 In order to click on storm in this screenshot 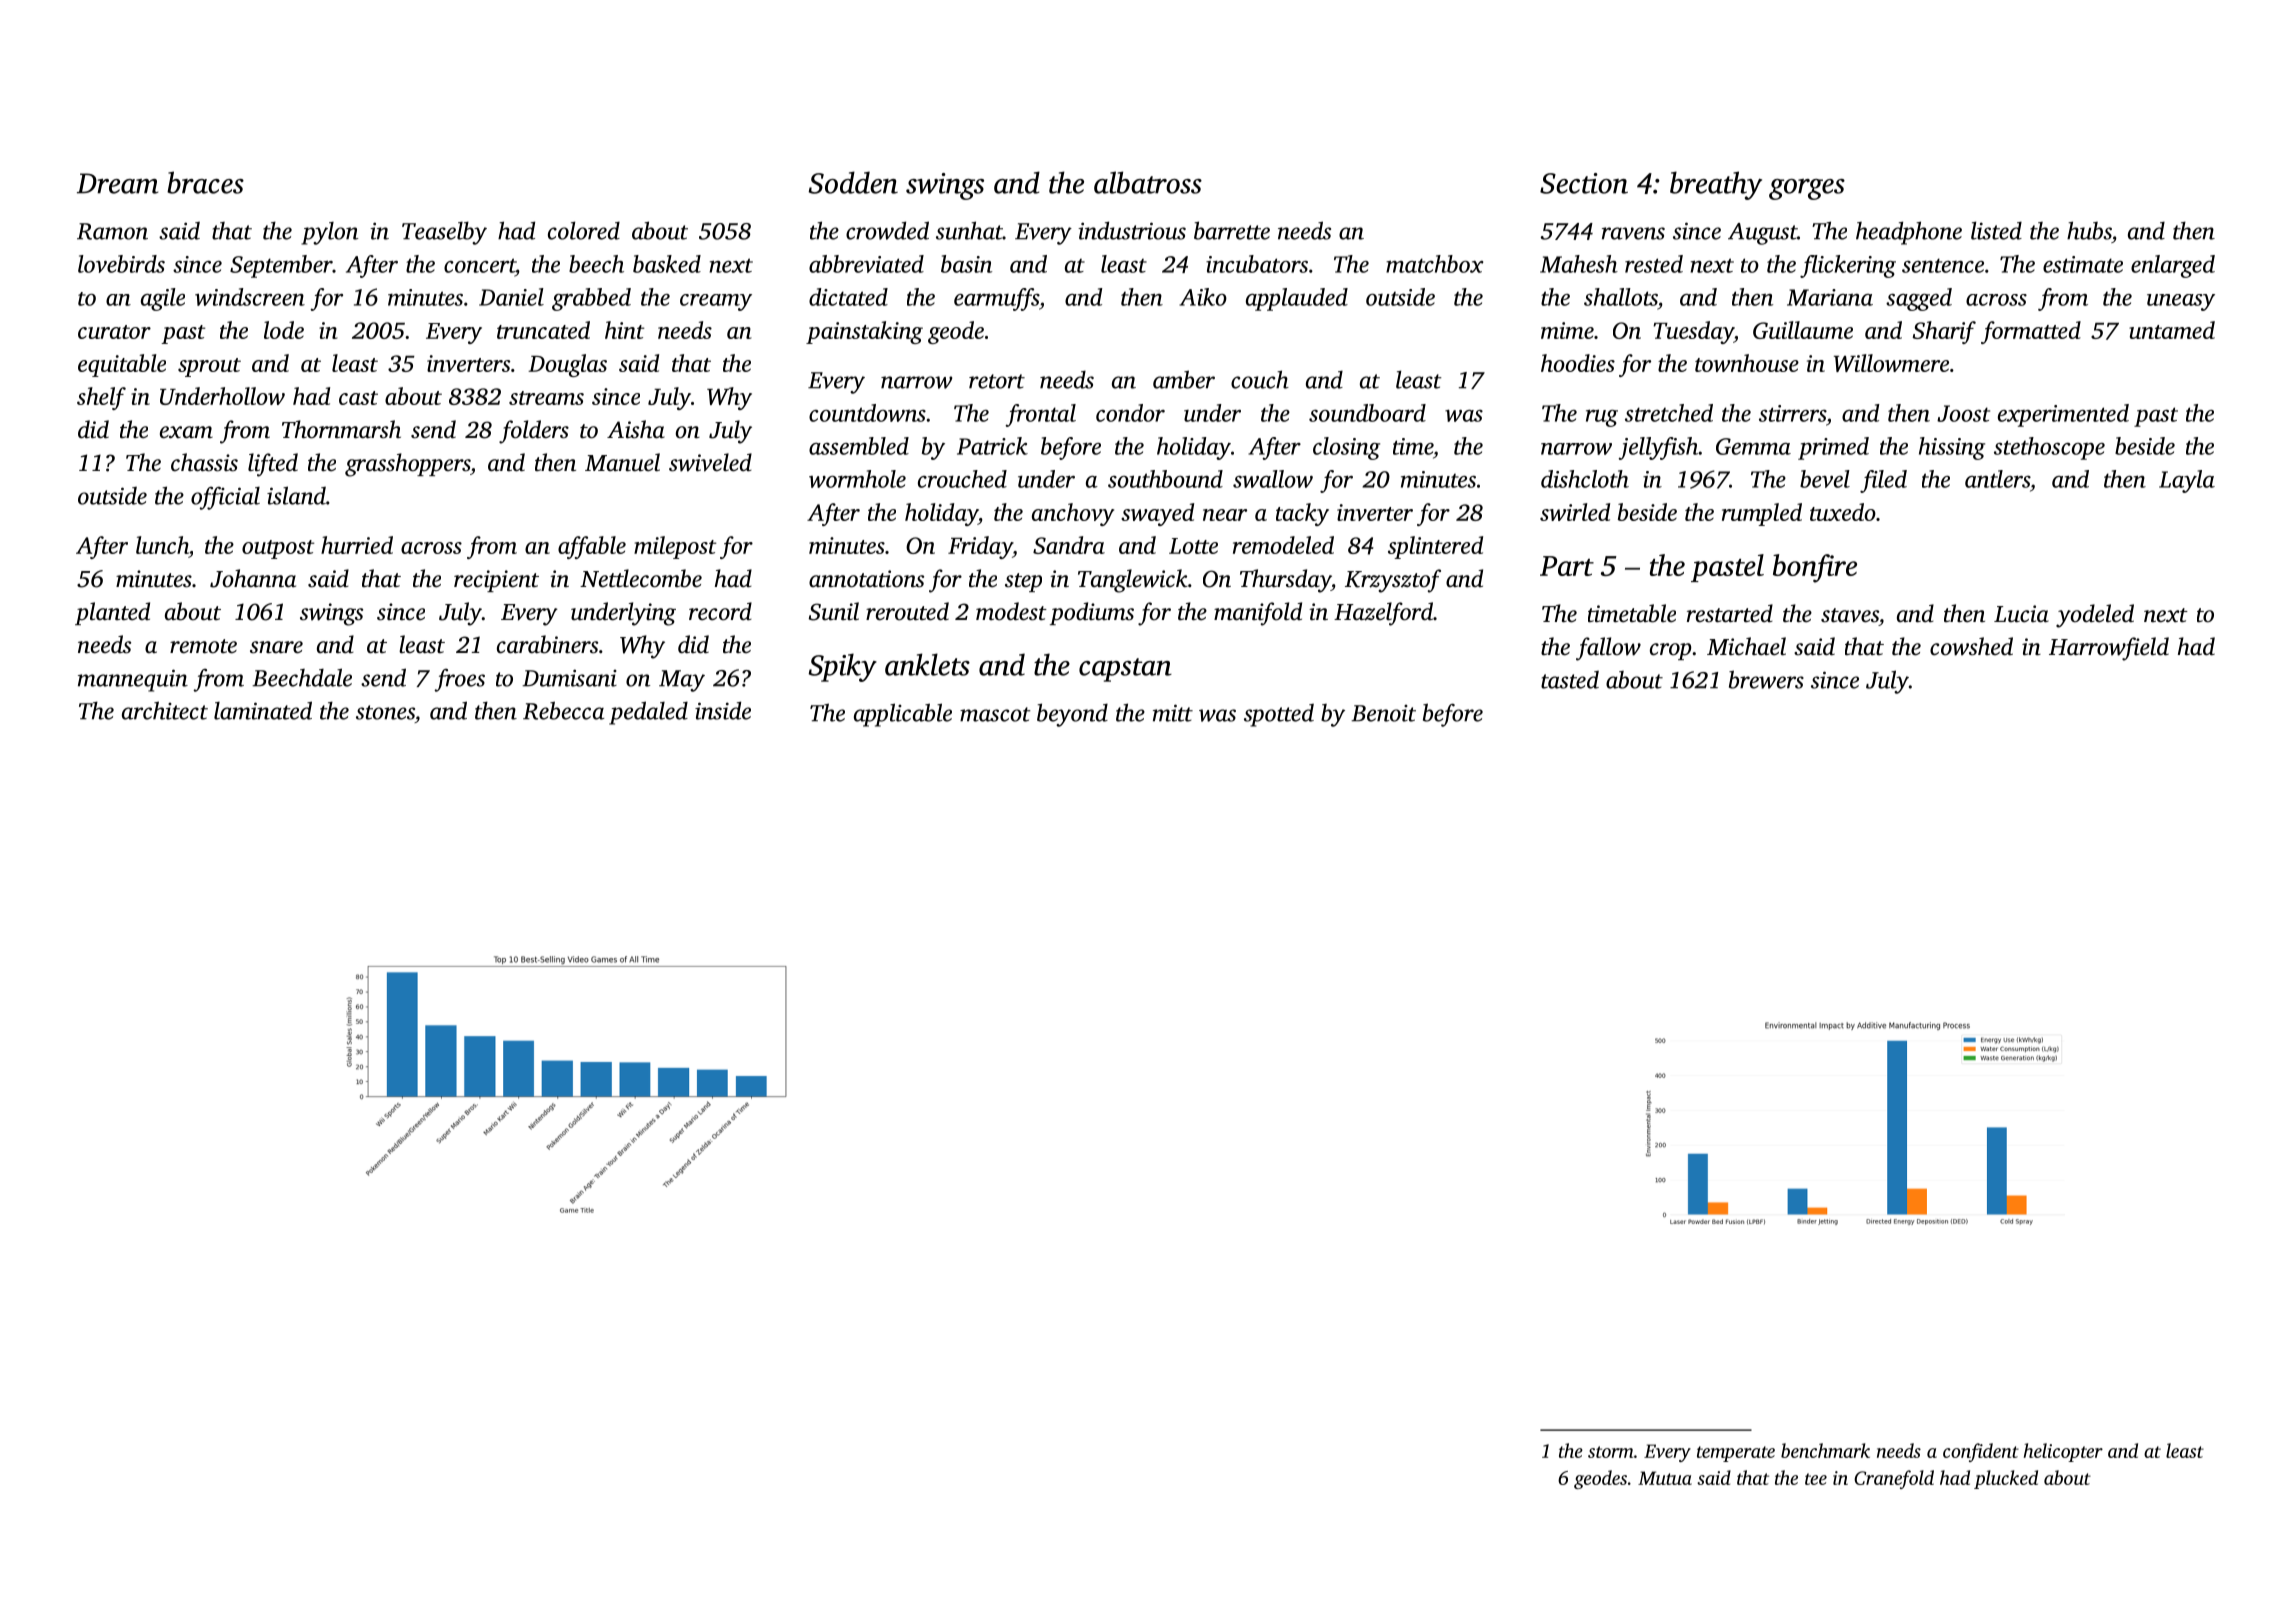, I will do `click(1610, 1452)`.
